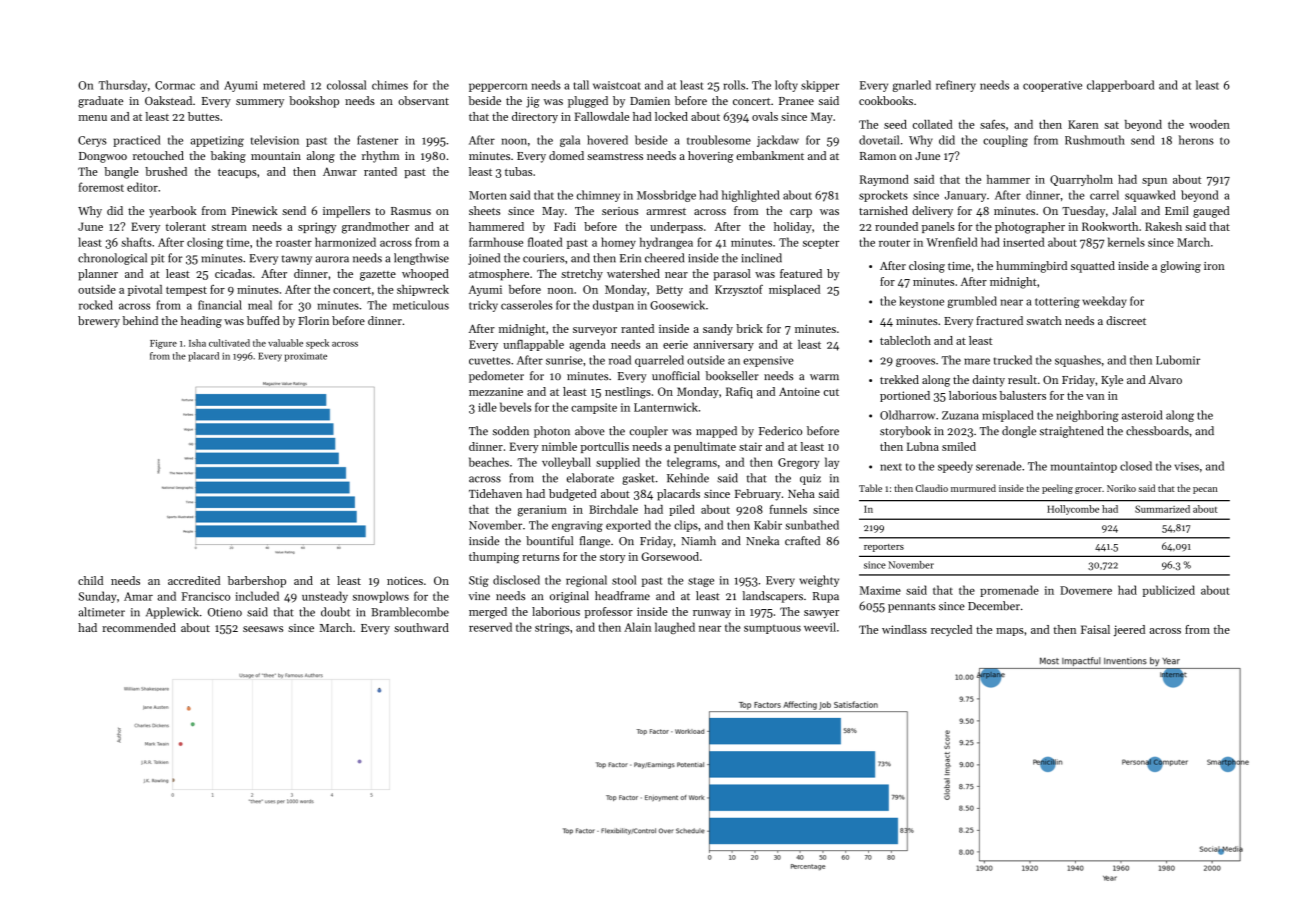  I want to click on Dovemere, so click(1086, 590).
